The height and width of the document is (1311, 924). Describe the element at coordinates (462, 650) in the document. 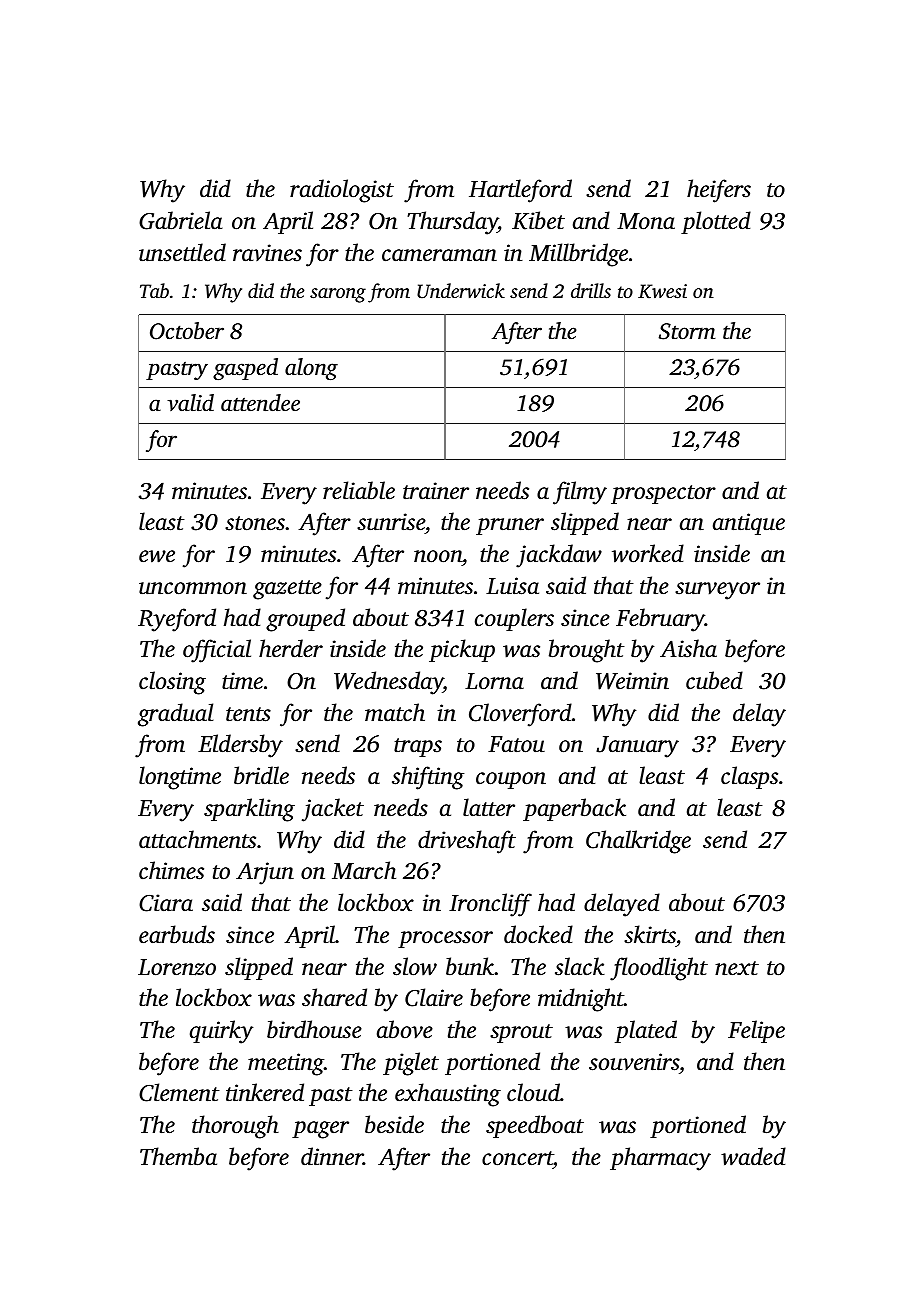

I see `pickup` at that location.
